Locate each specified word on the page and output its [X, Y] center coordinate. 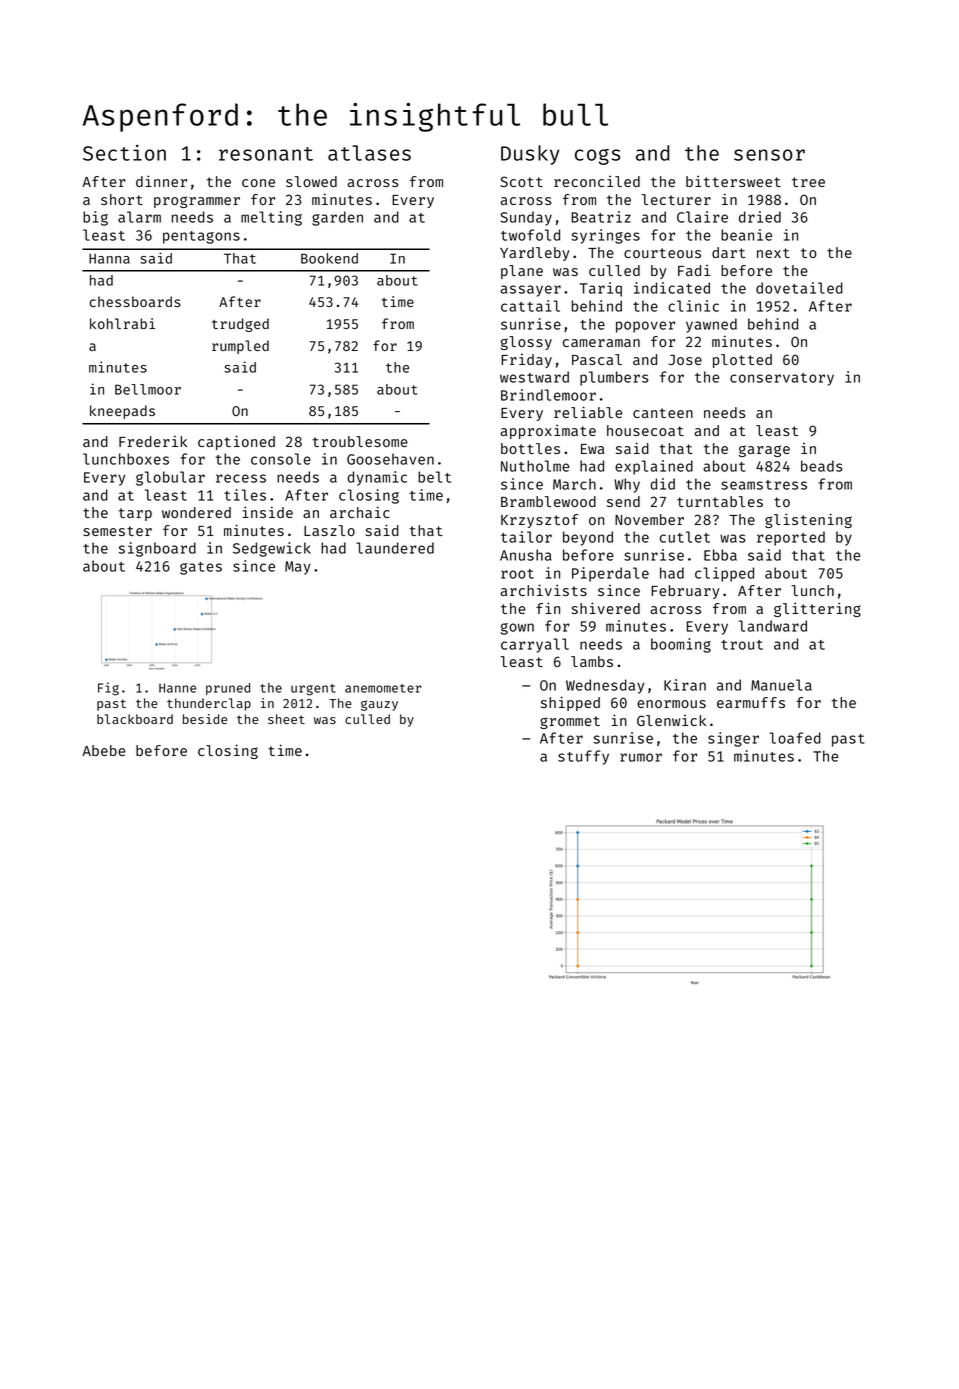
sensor [769, 155]
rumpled [240, 347]
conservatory [782, 379]
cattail [530, 306]
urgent [313, 690]
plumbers [614, 378]
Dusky [530, 155]
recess [241, 478]
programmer [197, 202]
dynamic [377, 478]
